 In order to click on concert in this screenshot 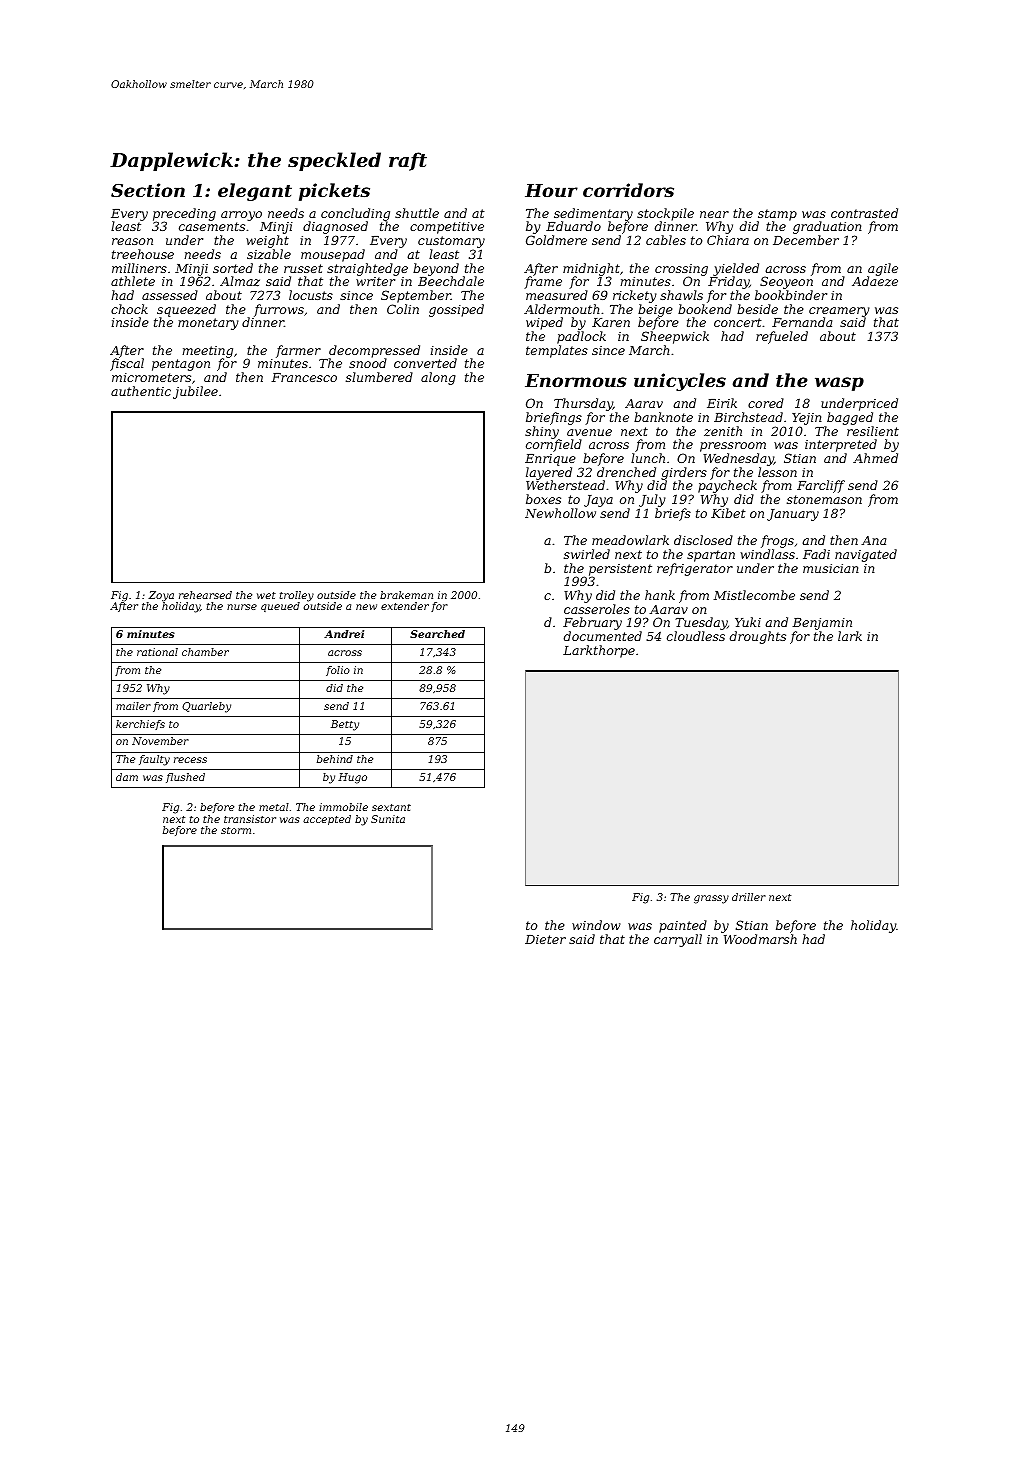, I will do `click(738, 322)`.
